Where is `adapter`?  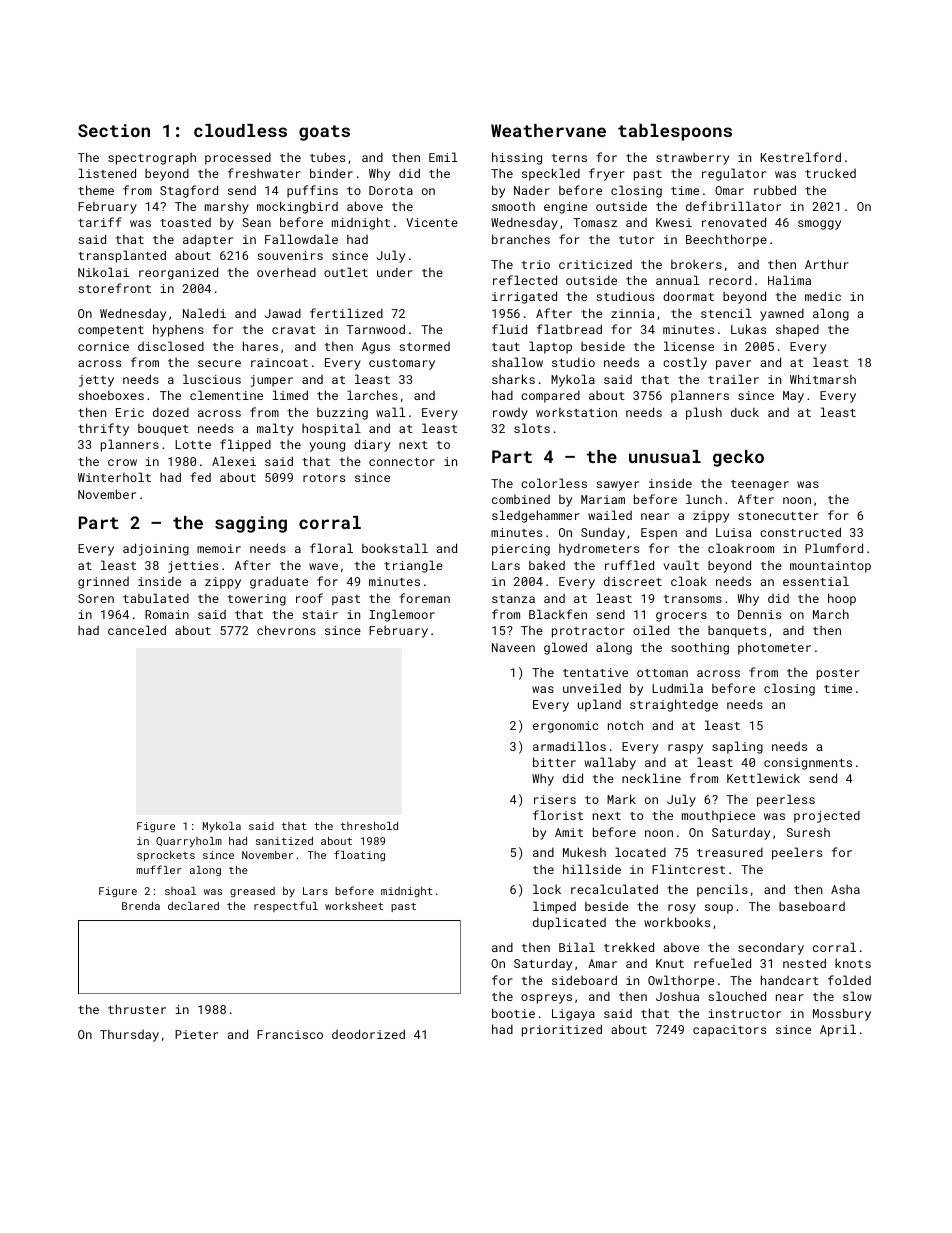 adapter is located at coordinates (208, 240).
